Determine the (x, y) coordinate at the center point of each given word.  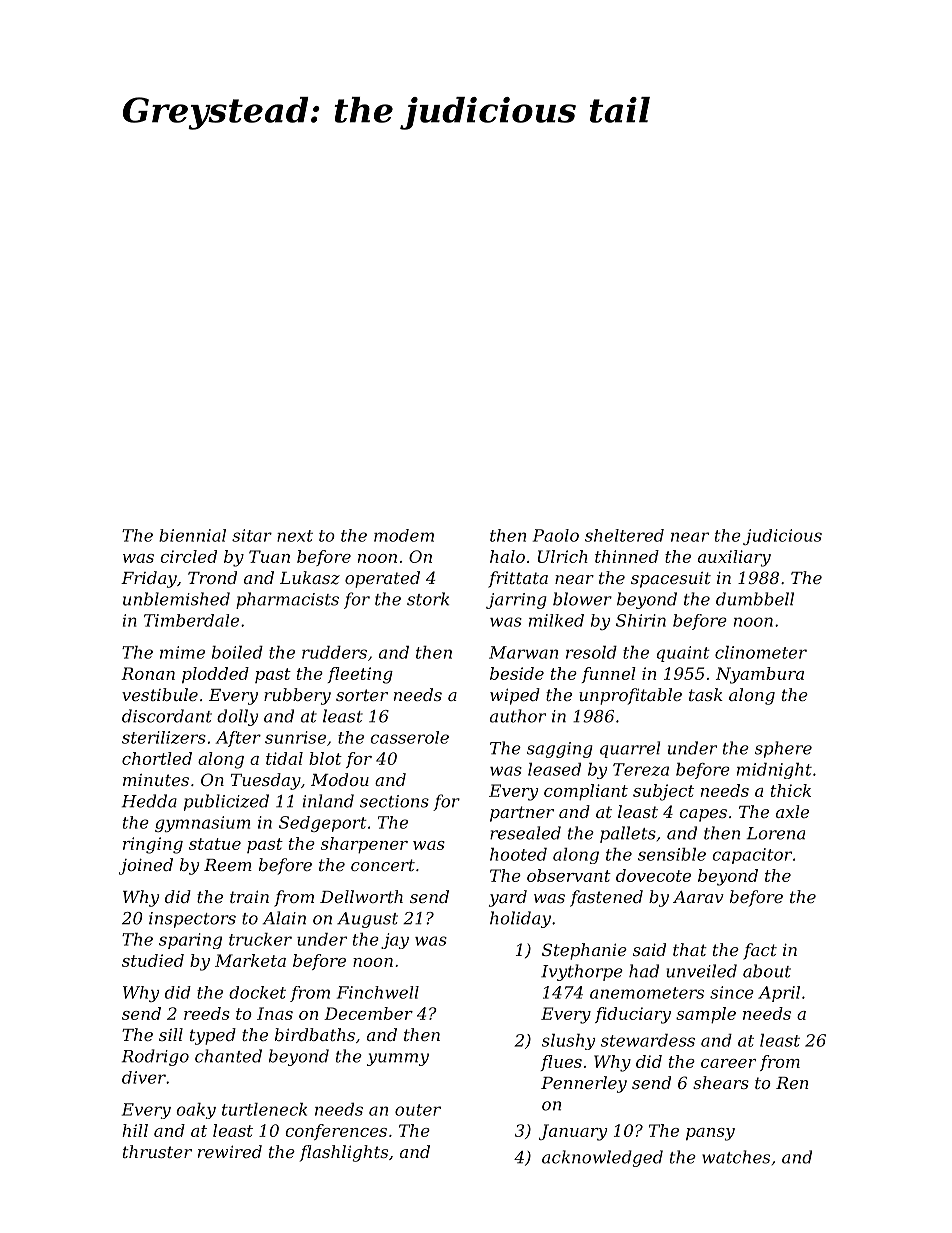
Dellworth (361, 896)
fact (760, 951)
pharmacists (287, 600)
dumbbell (755, 599)
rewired (230, 1151)
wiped (515, 696)
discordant (167, 716)
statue (215, 844)
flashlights (344, 1153)
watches (736, 1157)
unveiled (701, 971)
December (368, 1013)
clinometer (761, 652)
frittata (518, 579)
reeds (207, 1013)
